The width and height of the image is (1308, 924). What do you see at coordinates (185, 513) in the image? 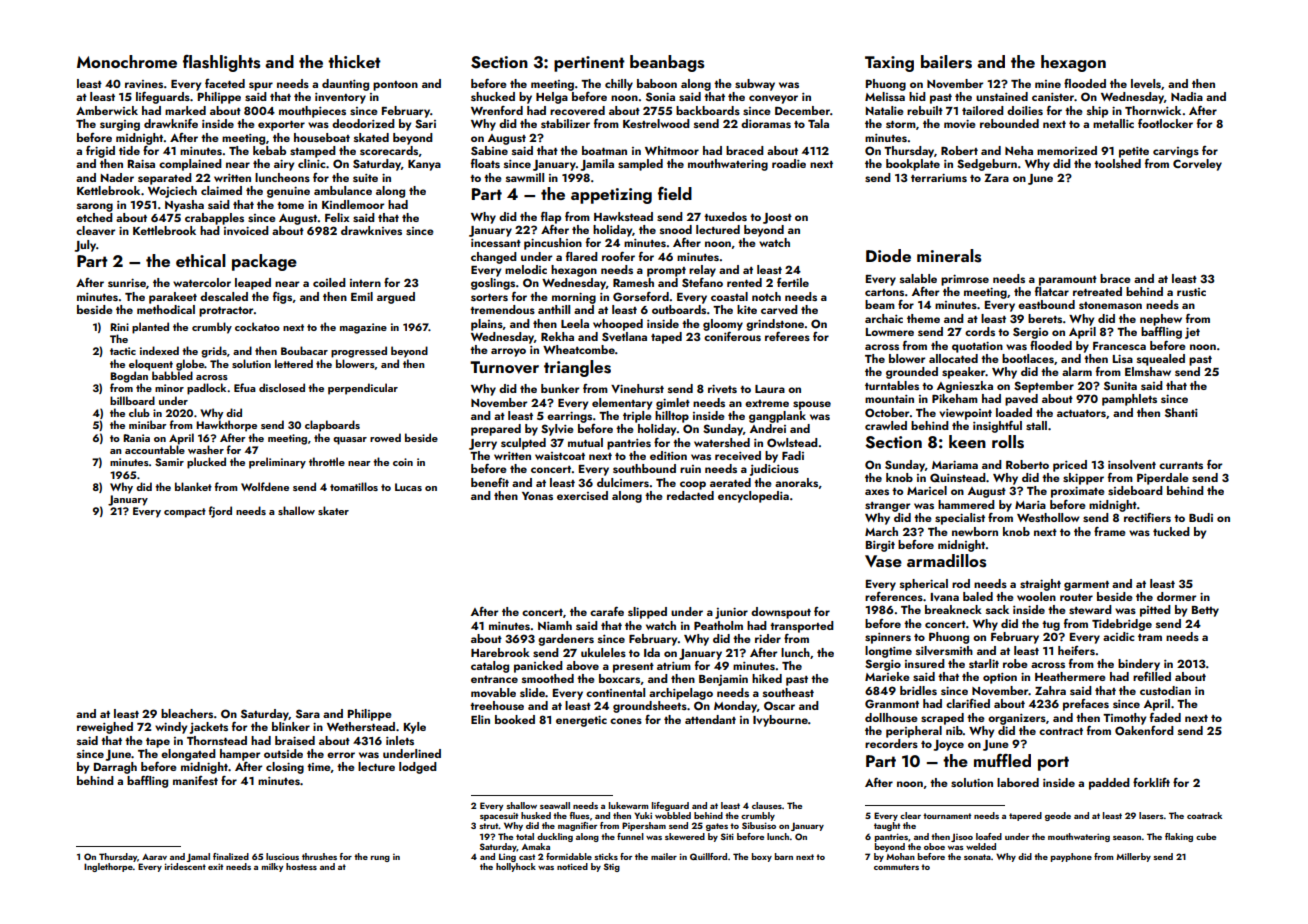
I see `compact` at bounding box center [185, 513].
